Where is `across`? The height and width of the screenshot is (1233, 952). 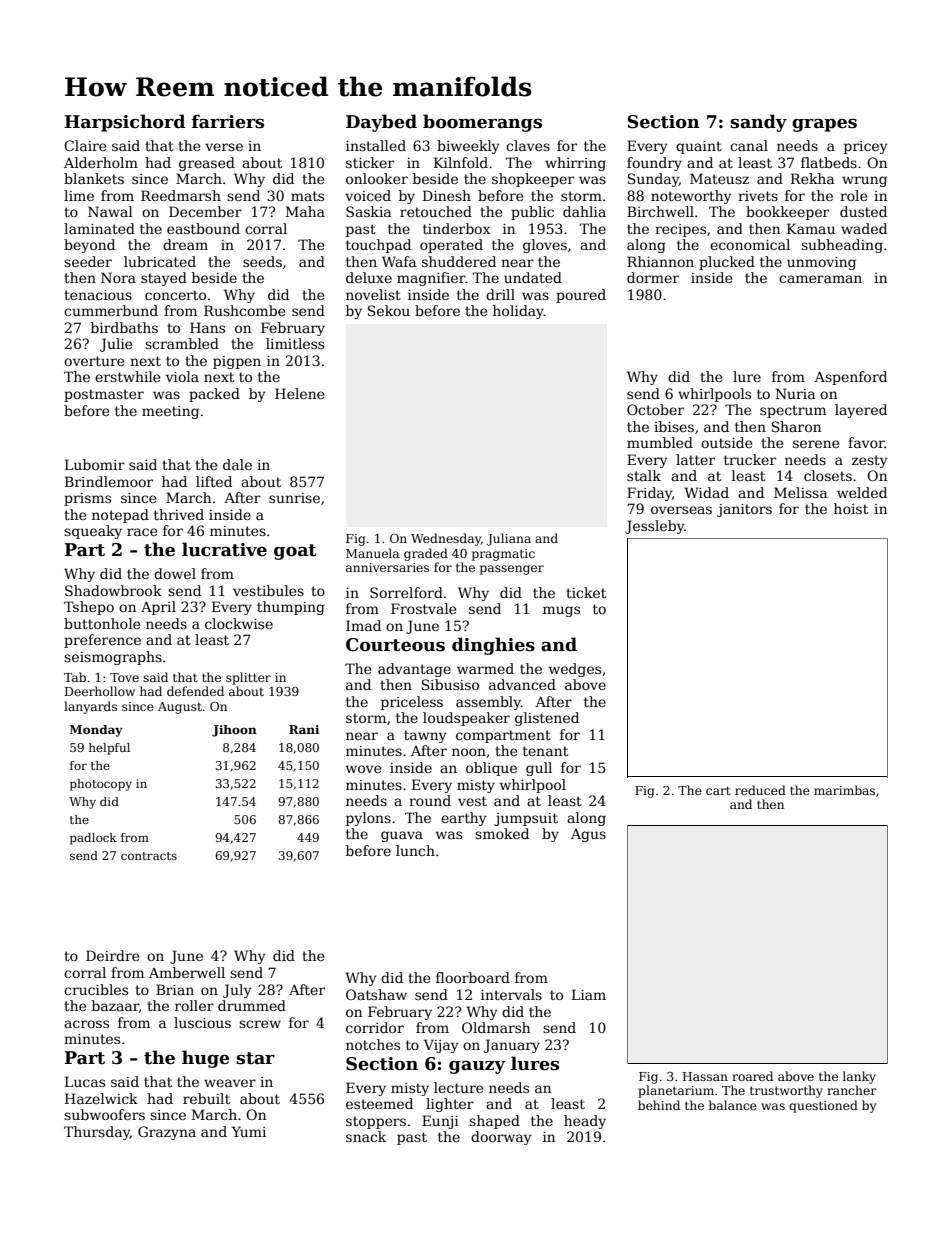
across is located at coordinates (86, 1024).
